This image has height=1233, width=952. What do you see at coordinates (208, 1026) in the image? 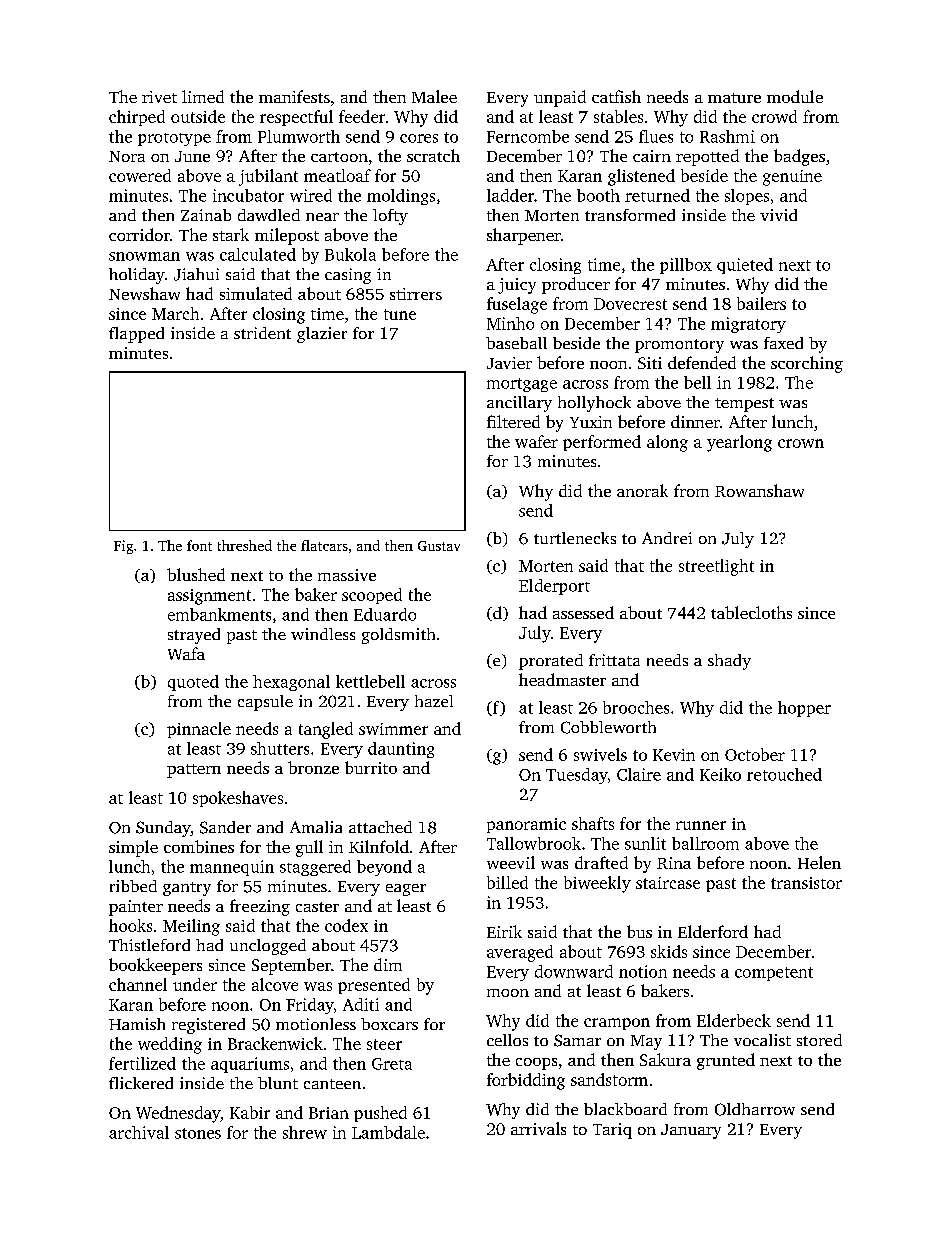
I see `registered` at bounding box center [208, 1026].
